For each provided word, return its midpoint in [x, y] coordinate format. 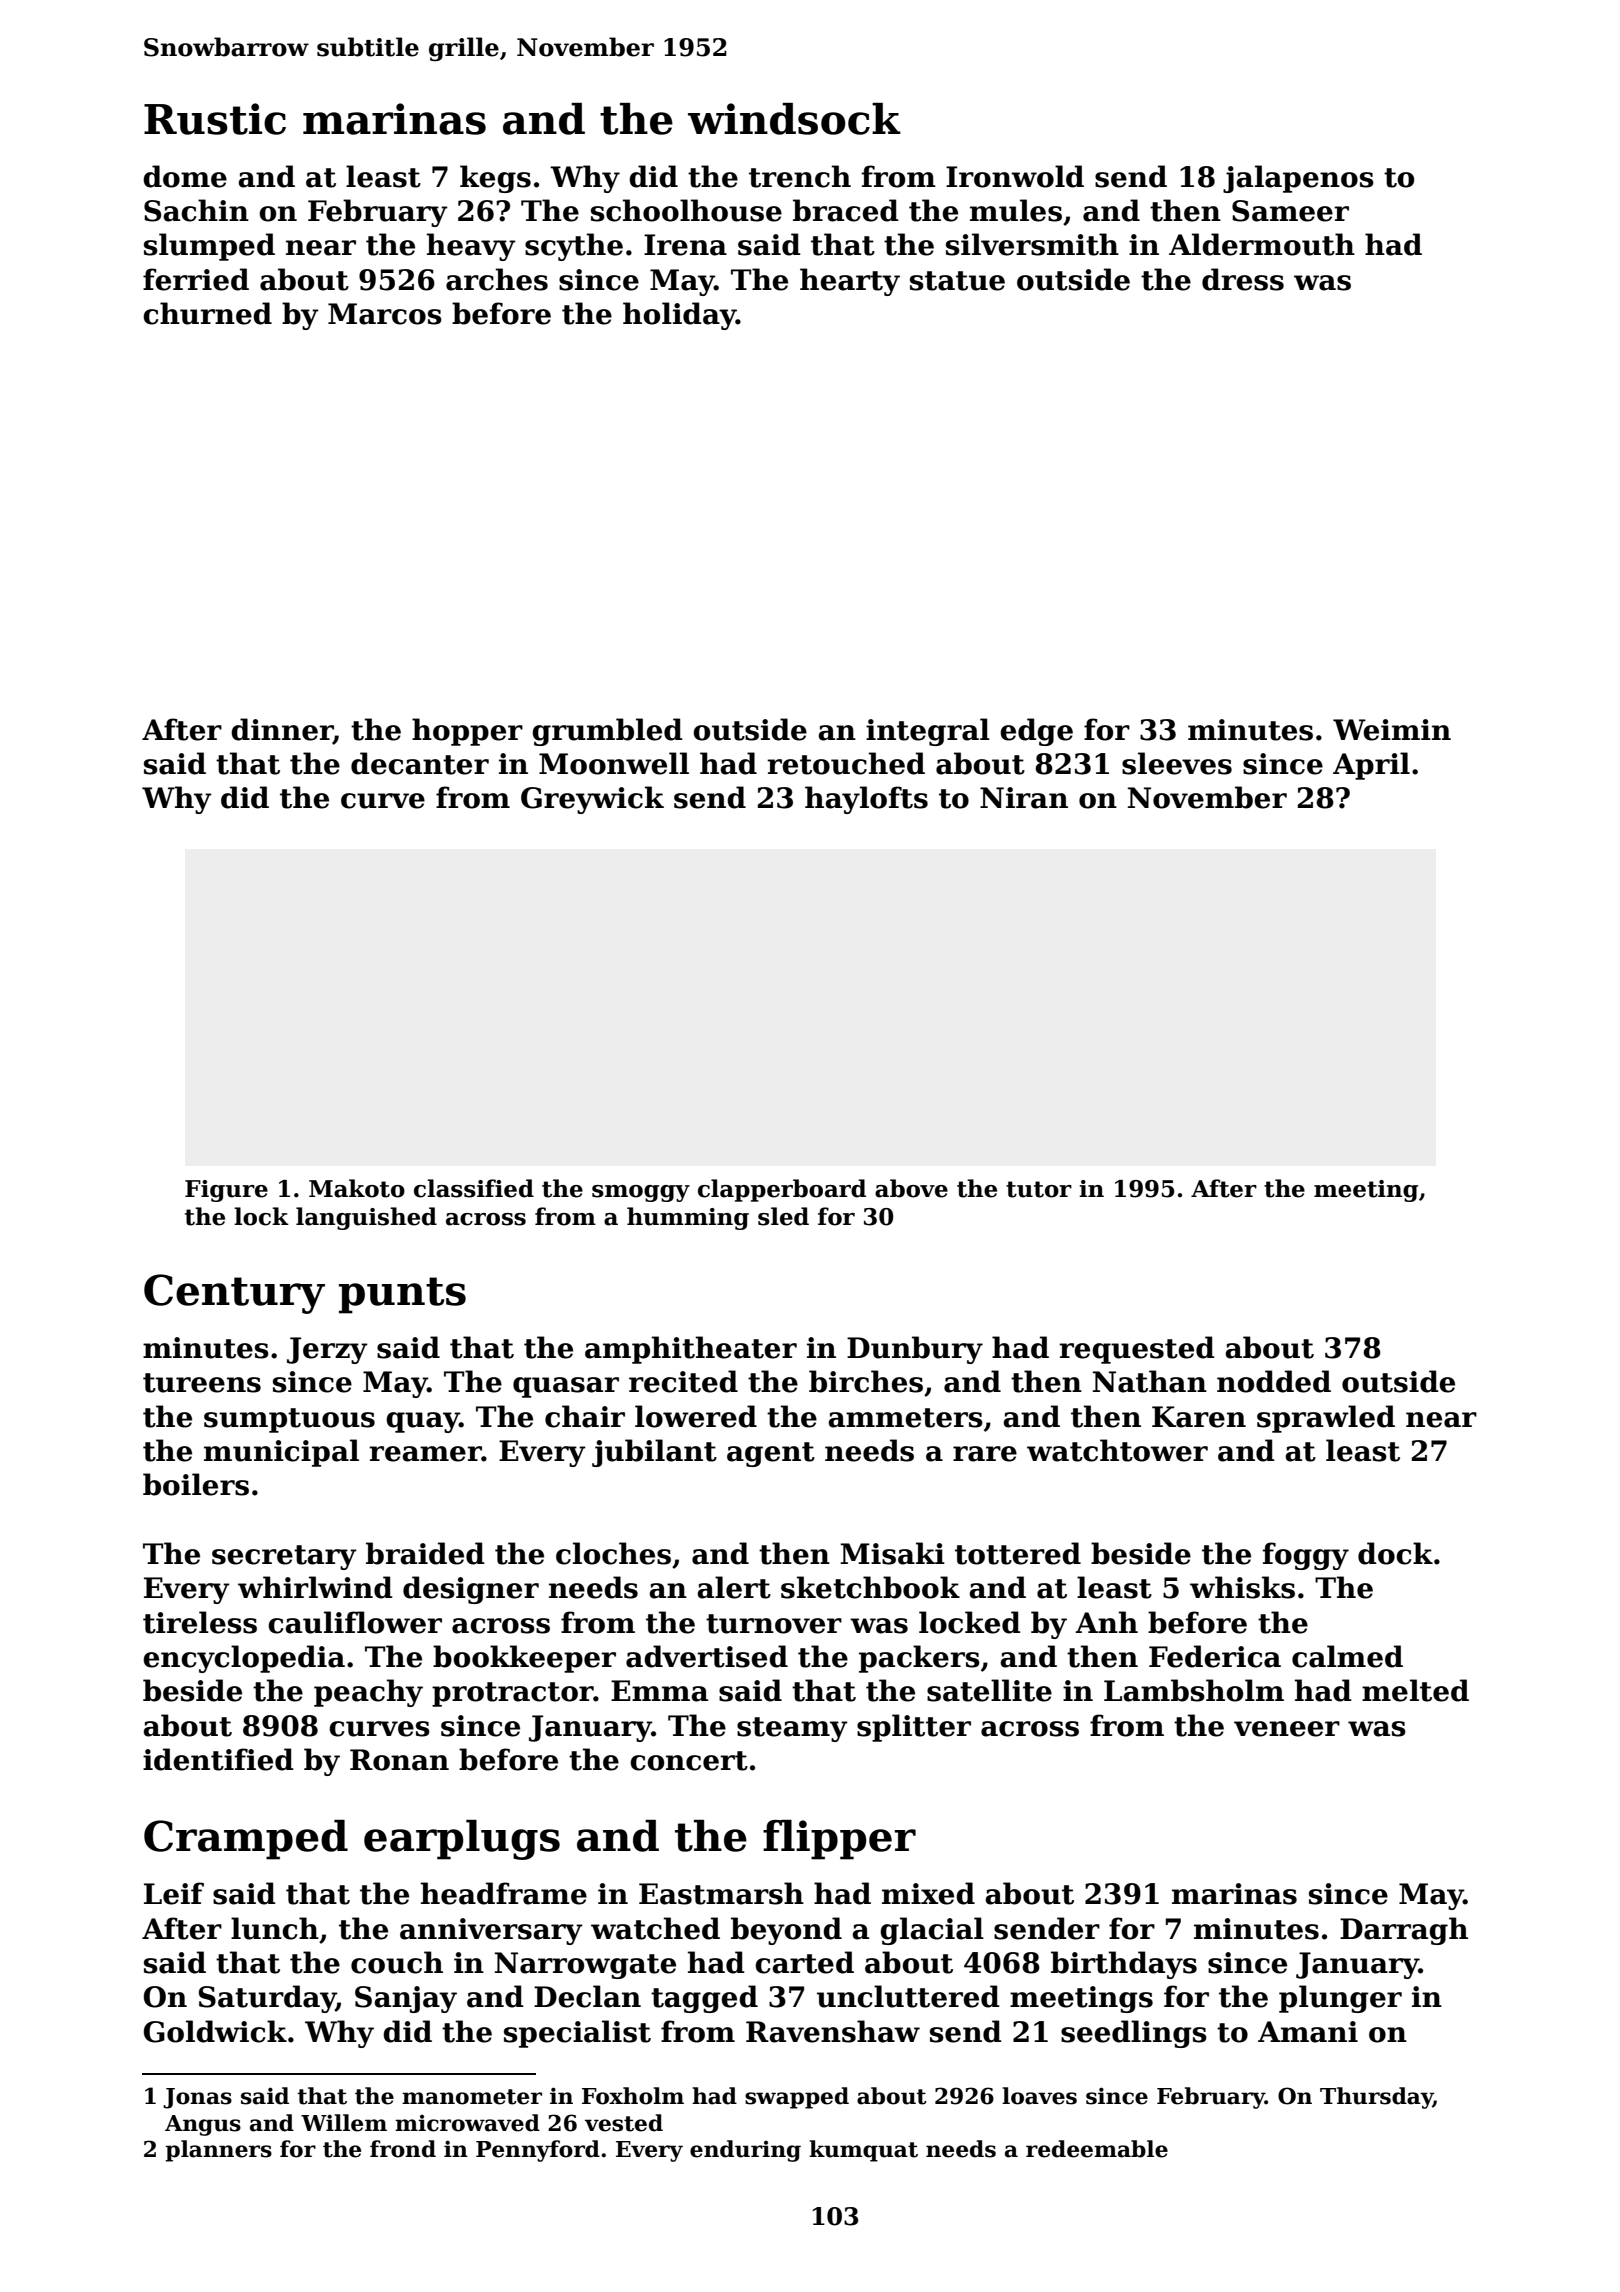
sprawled [1326, 1419]
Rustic [215, 119]
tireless [200, 1622]
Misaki [892, 1553]
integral [928, 732]
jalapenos [1298, 179]
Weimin [1392, 730]
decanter [420, 763]
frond [403, 2149]
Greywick [592, 800]
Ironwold [1015, 176]
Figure [226, 1191]
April [1371, 766]
